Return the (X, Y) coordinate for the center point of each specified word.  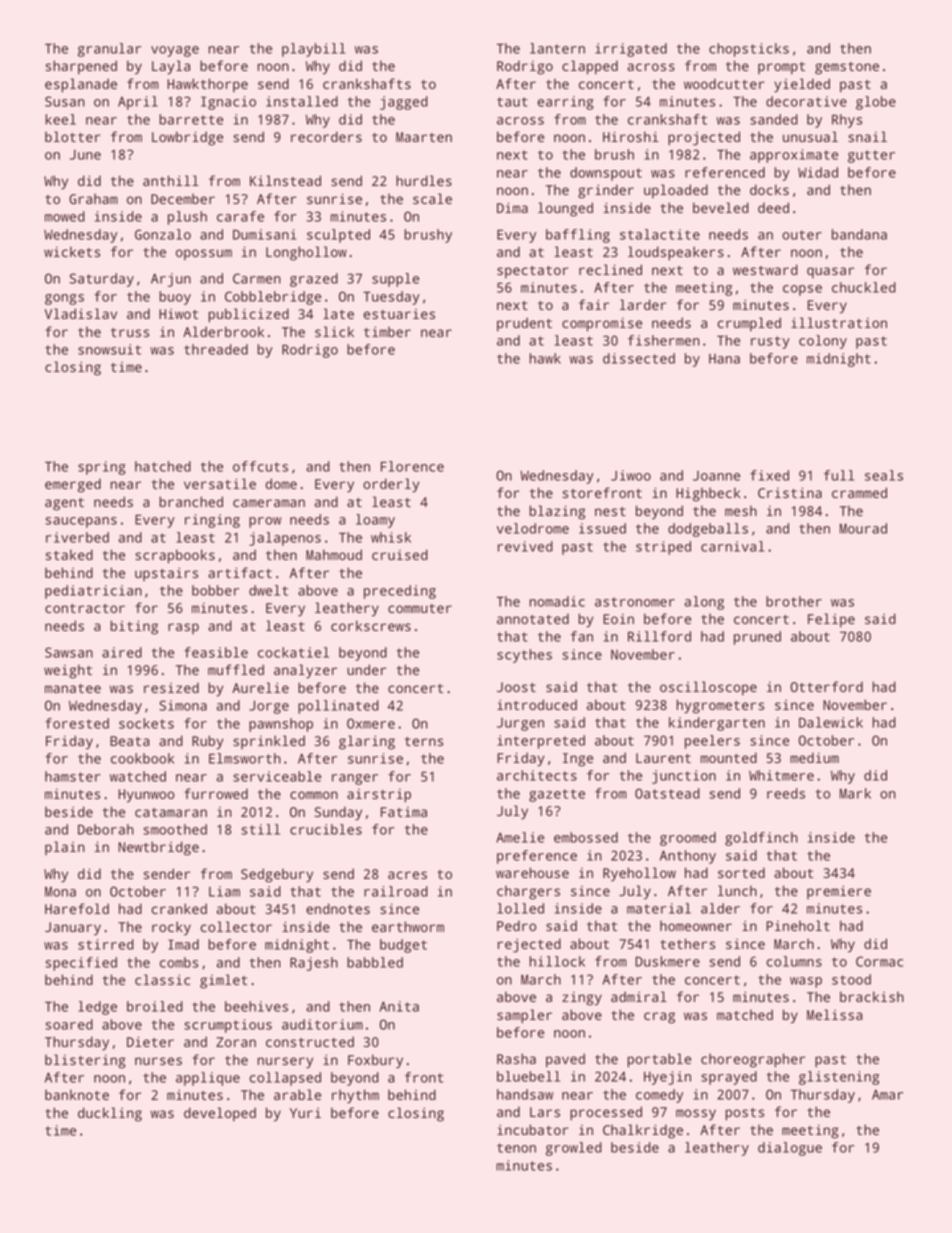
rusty (770, 342)
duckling (110, 1114)
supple (395, 280)
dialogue (790, 1149)
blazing (557, 512)
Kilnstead (285, 180)
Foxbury (375, 1061)
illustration (839, 322)
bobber (215, 590)
